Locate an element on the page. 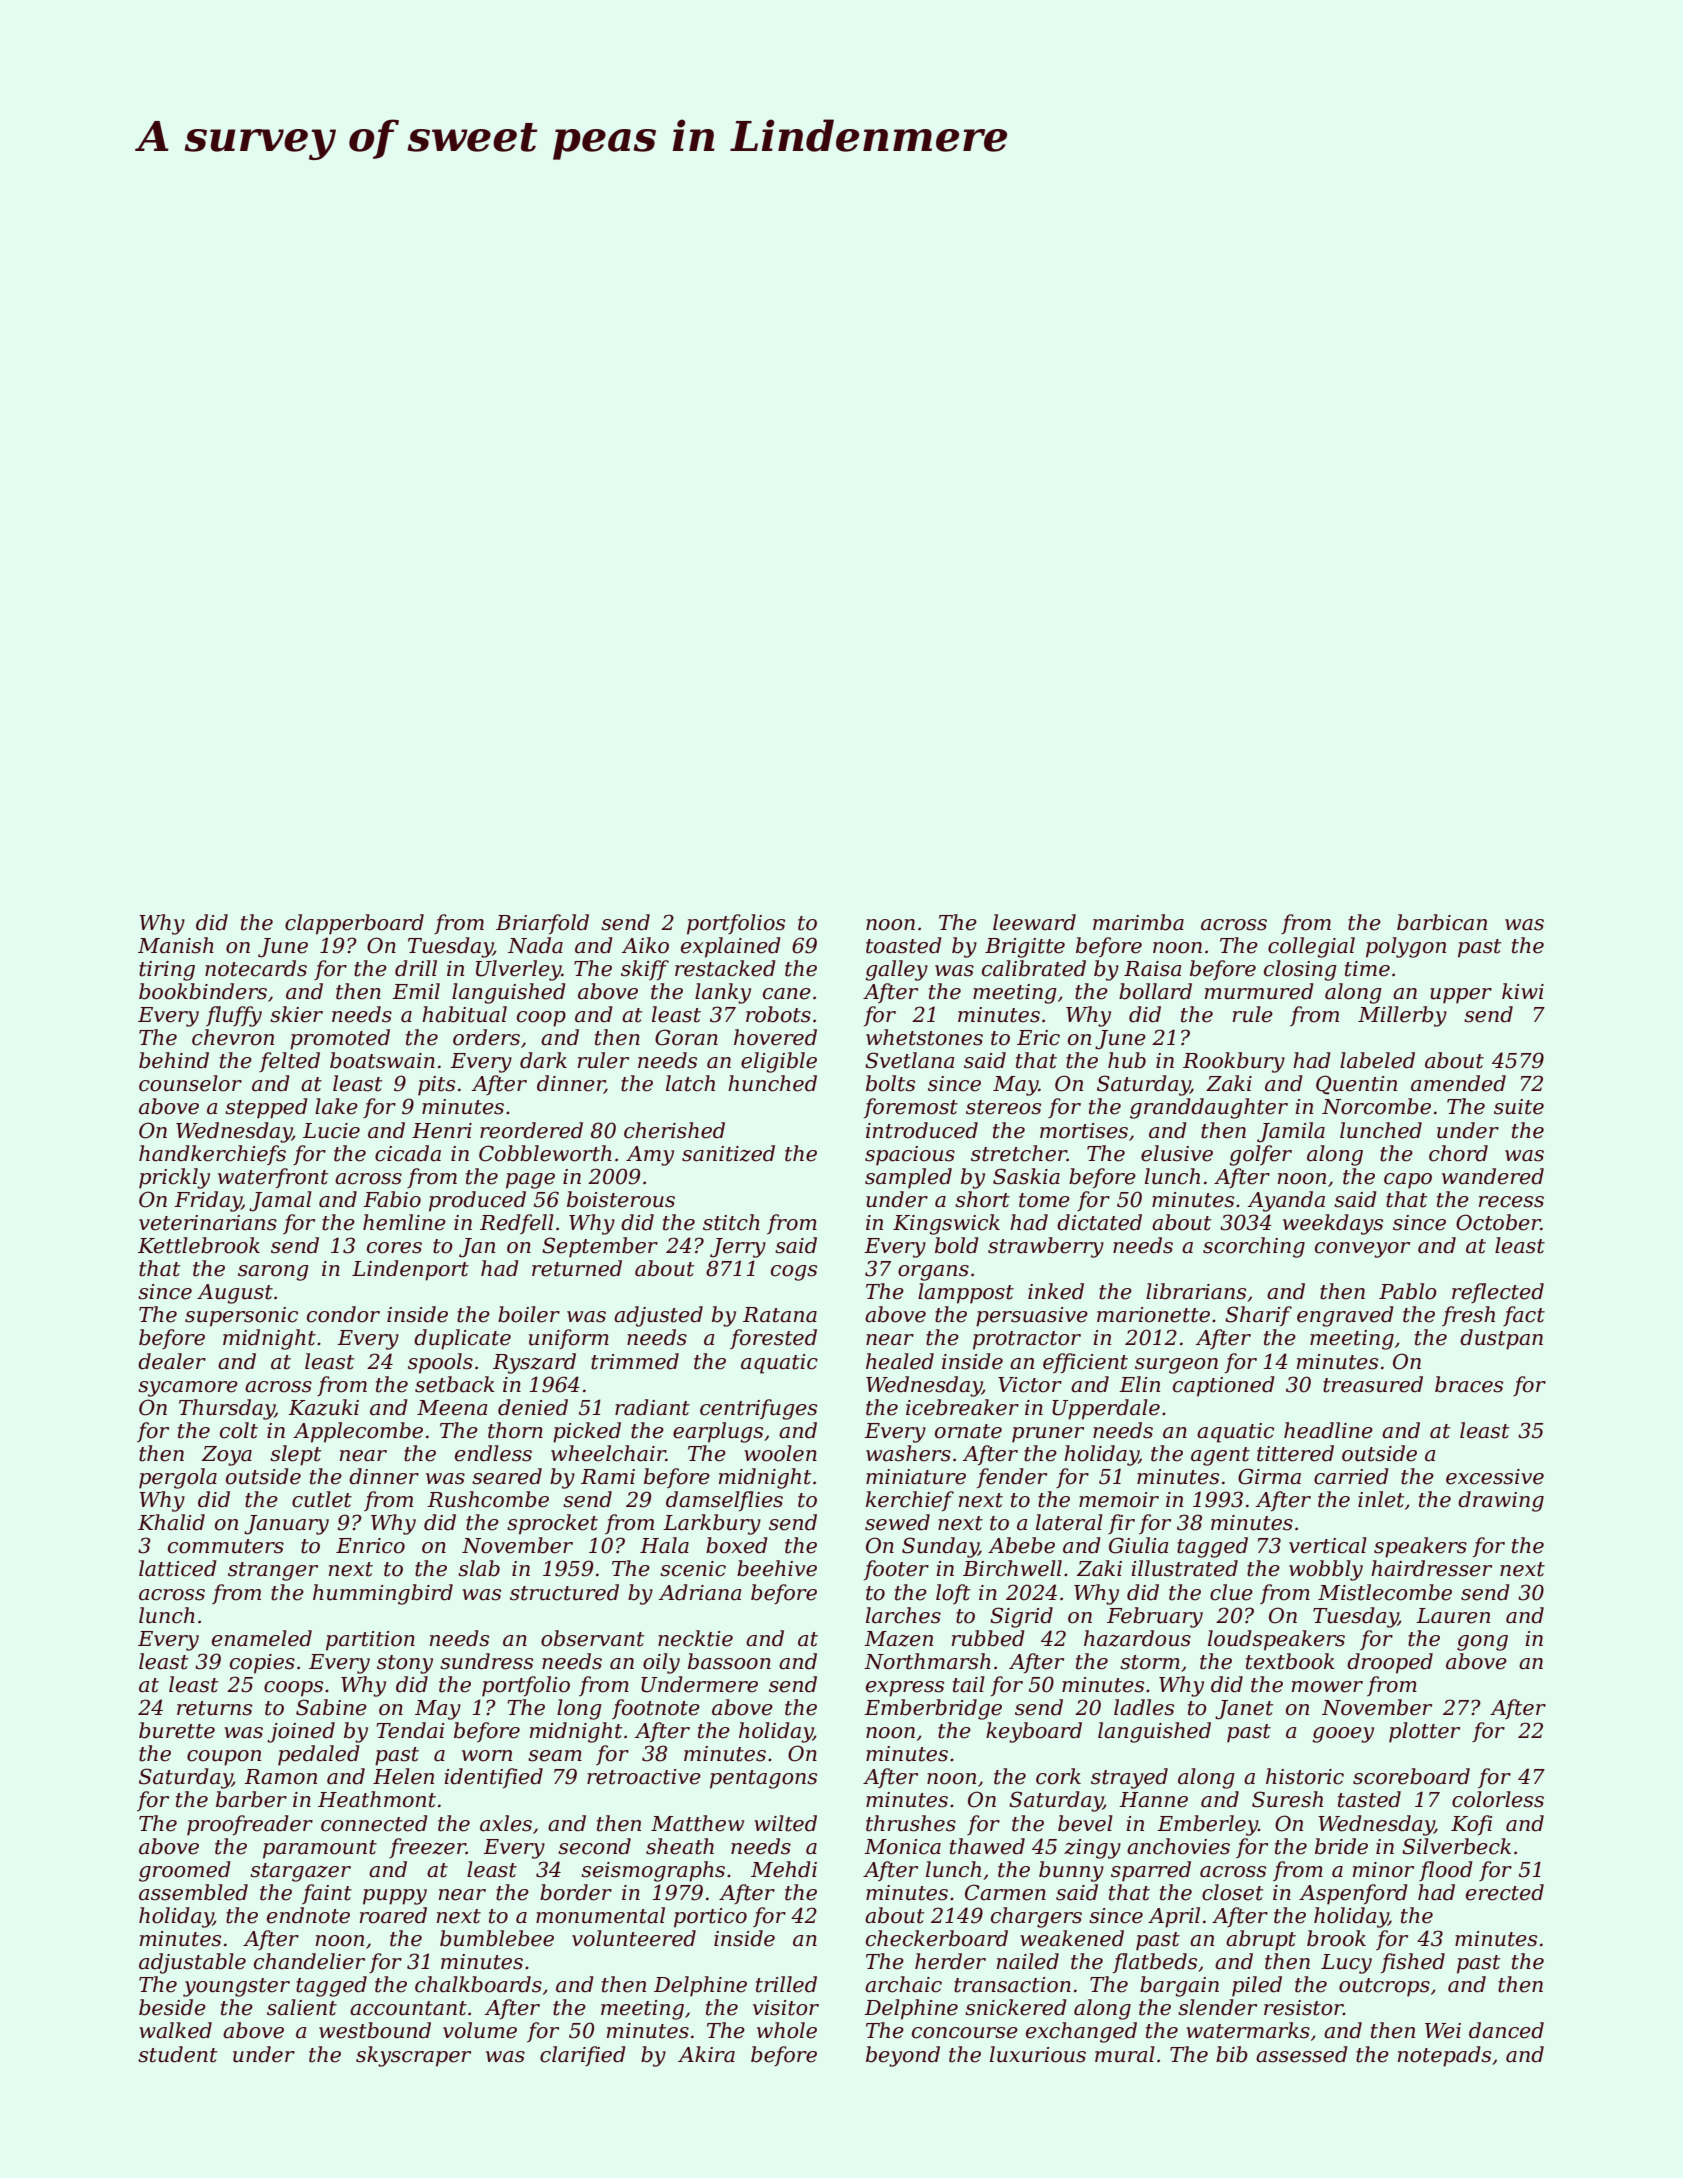  leeward is located at coordinates (1034, 922).
